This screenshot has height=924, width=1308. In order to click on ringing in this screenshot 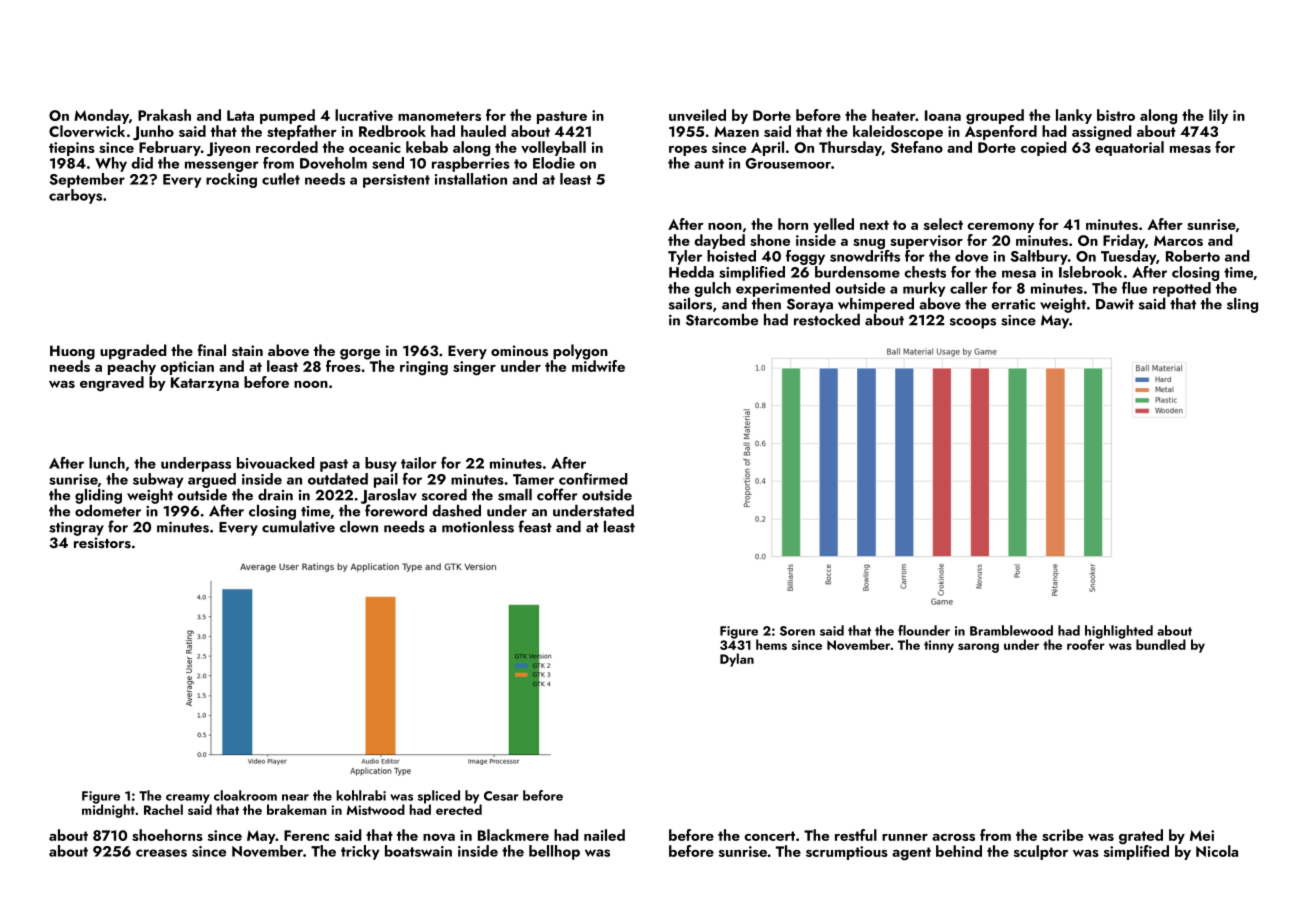, I will do `click(424, 368)`.
